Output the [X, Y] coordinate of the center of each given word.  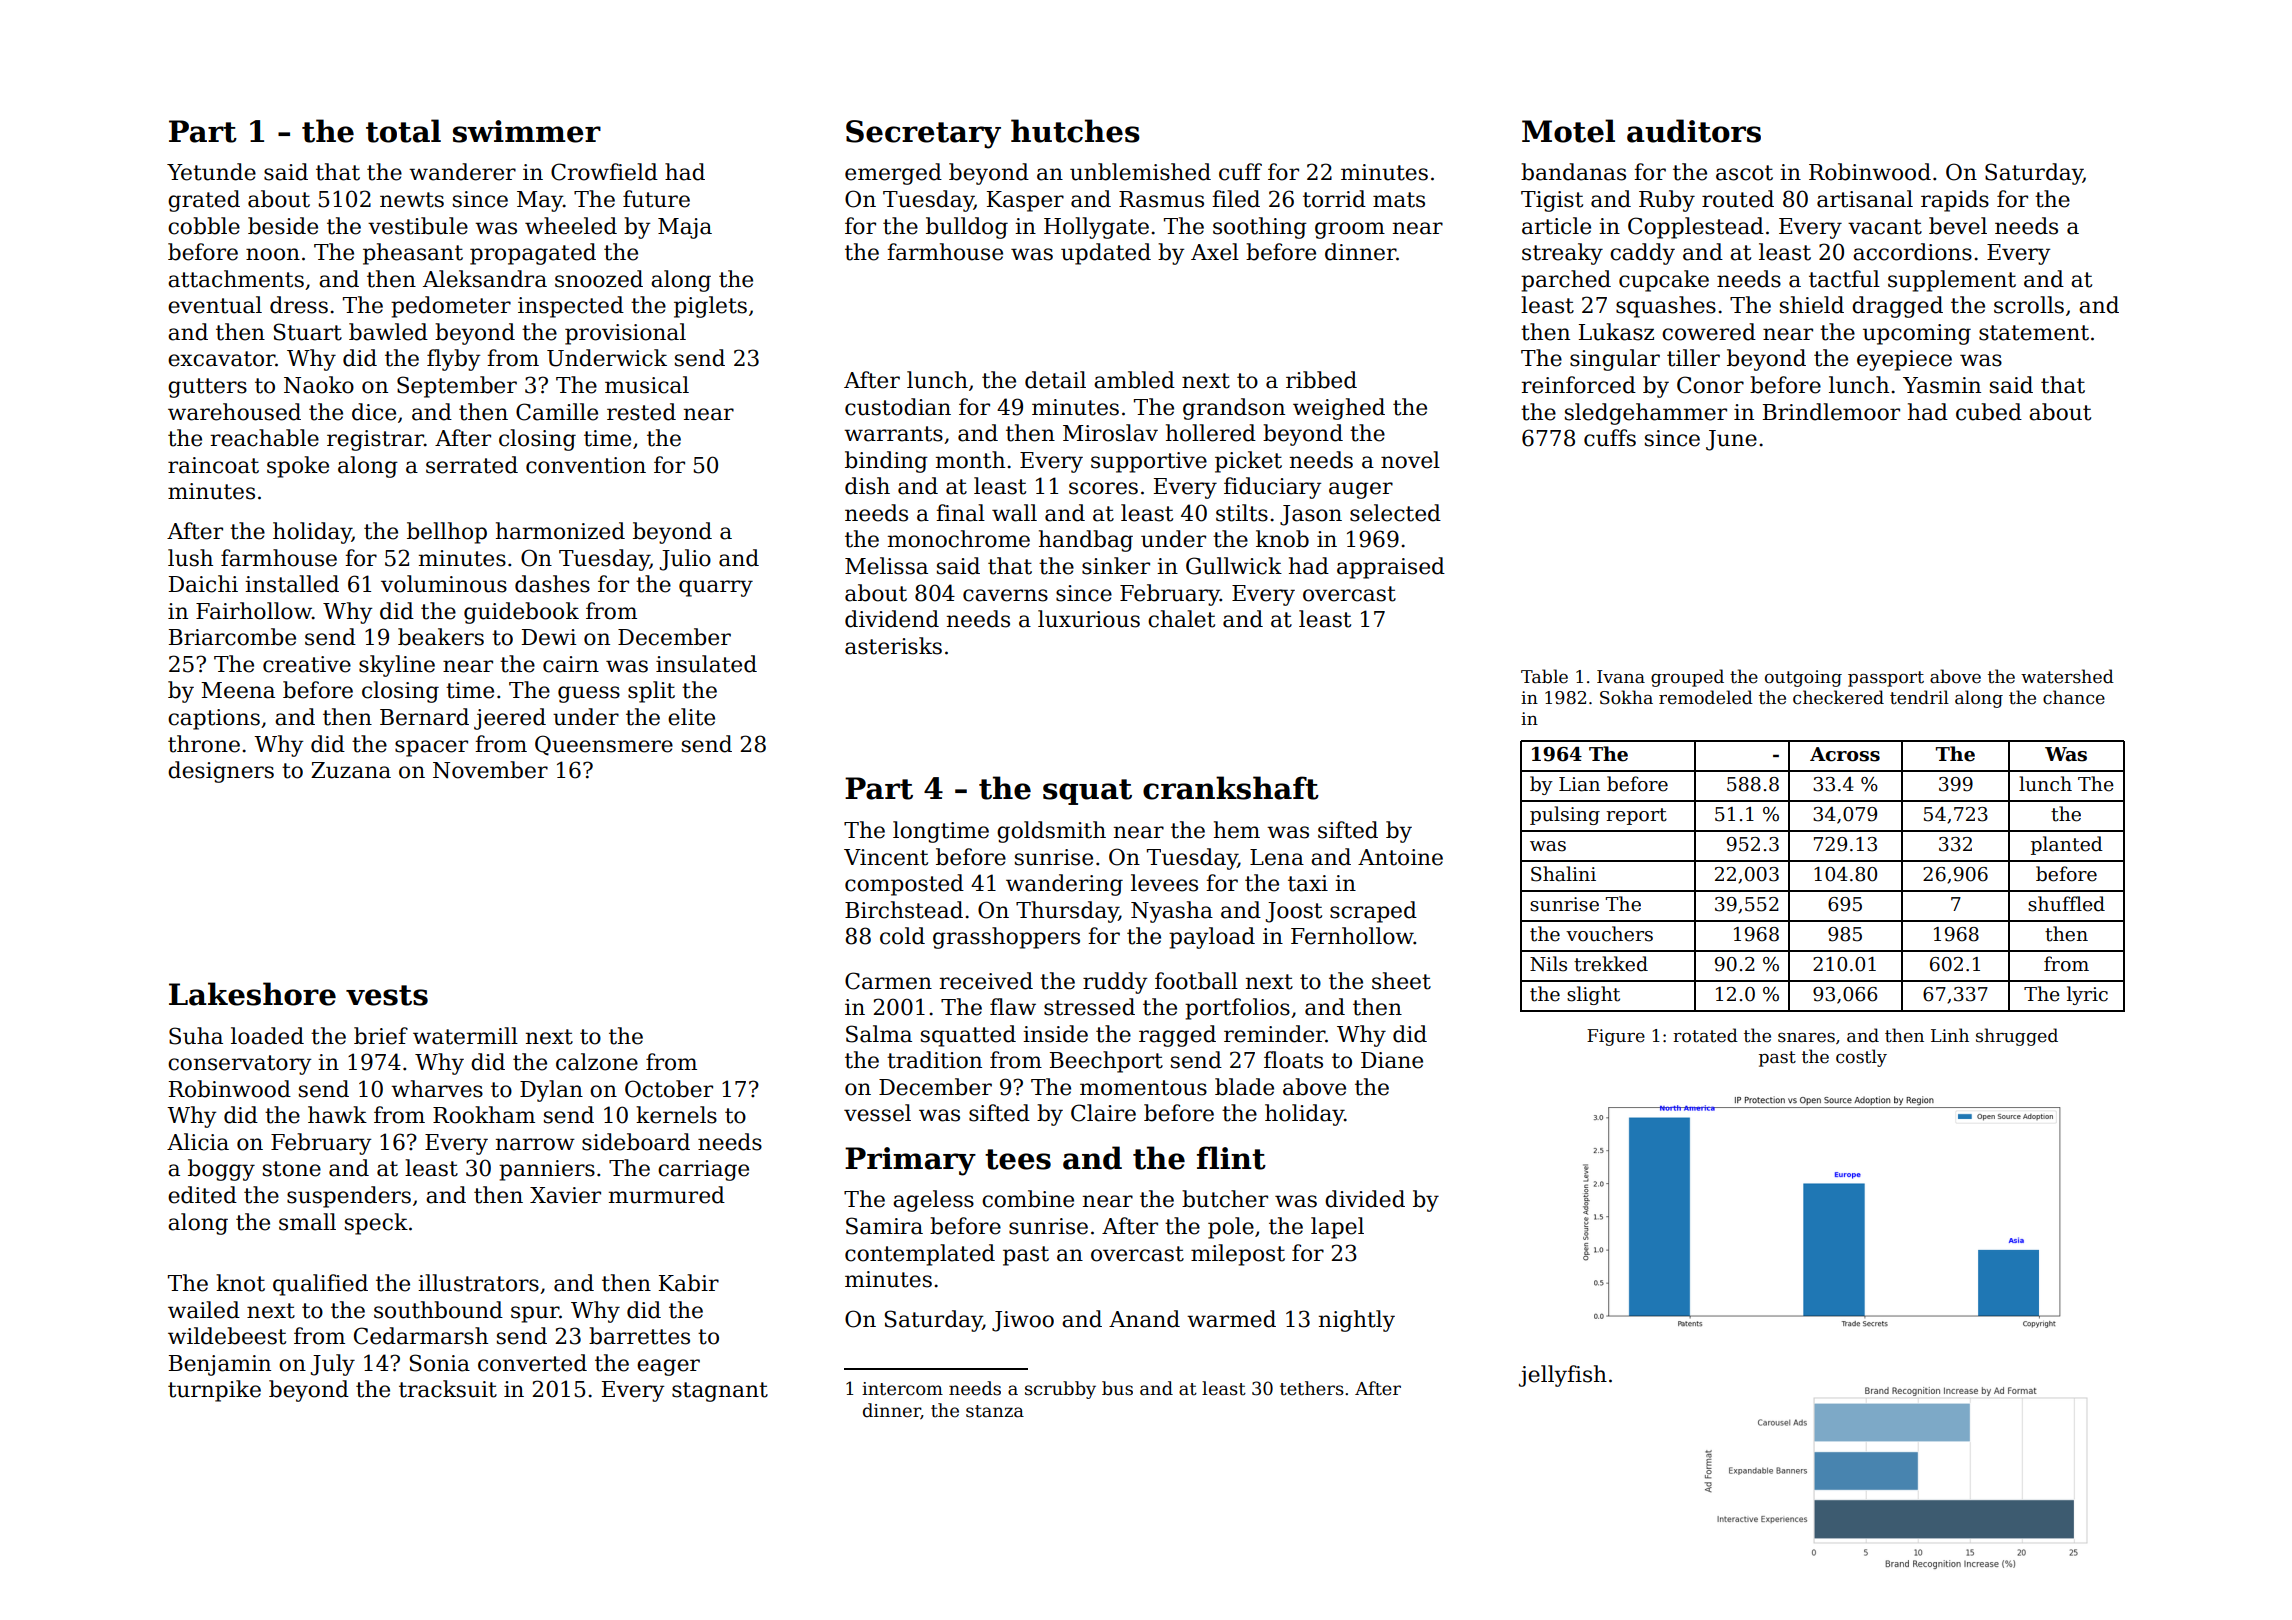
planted [2067, 845]
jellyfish [1563, 1376]
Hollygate [1096, 228]
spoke [298, 467]
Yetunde [211, 172]
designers [221, 772]
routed [1738, 199]
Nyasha [1172, 912]
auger [1361, 490]
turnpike [214, 1391]
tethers [1312, 1388]
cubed [1989, 412]
